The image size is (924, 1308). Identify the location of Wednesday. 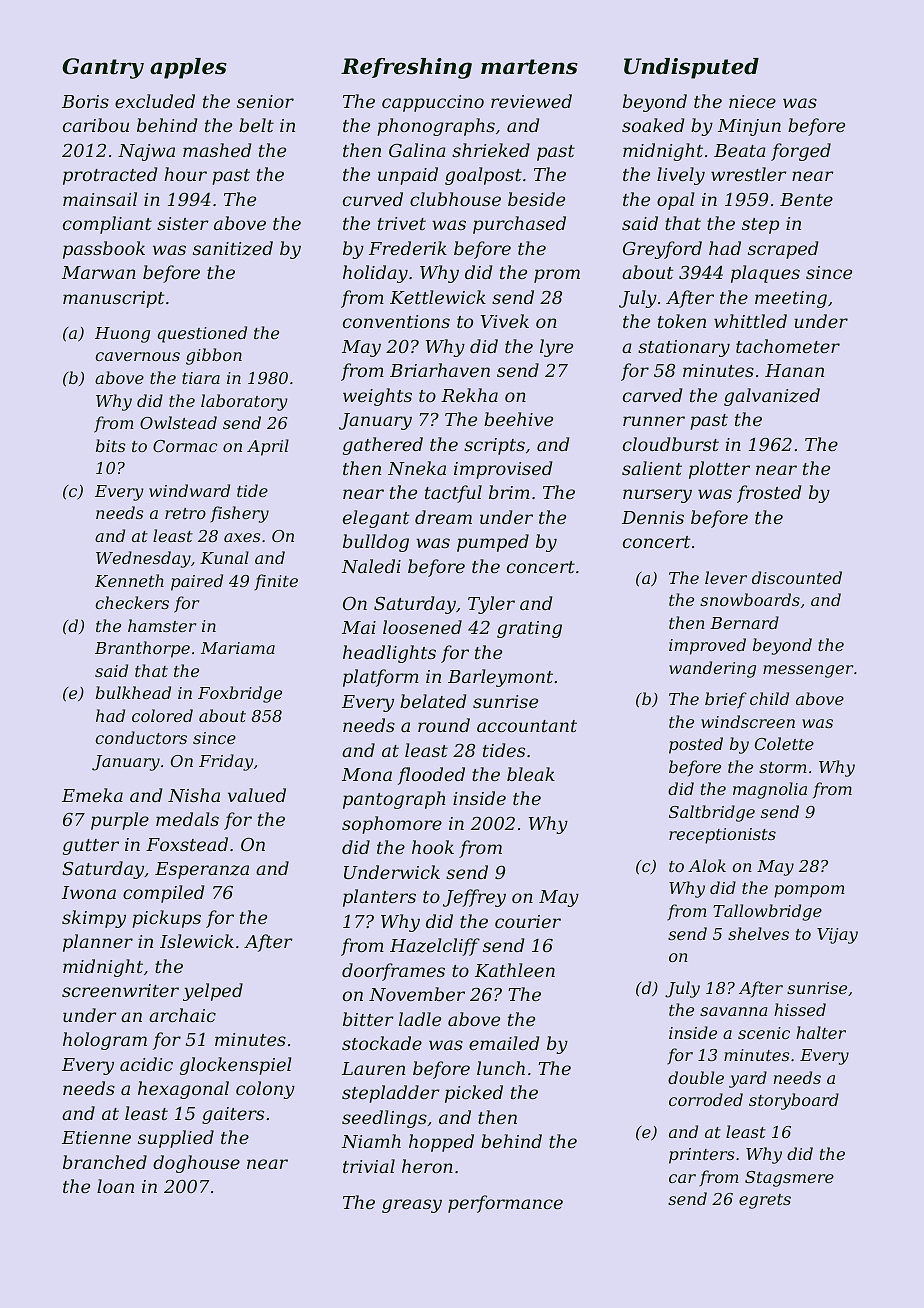
(143, 559).
